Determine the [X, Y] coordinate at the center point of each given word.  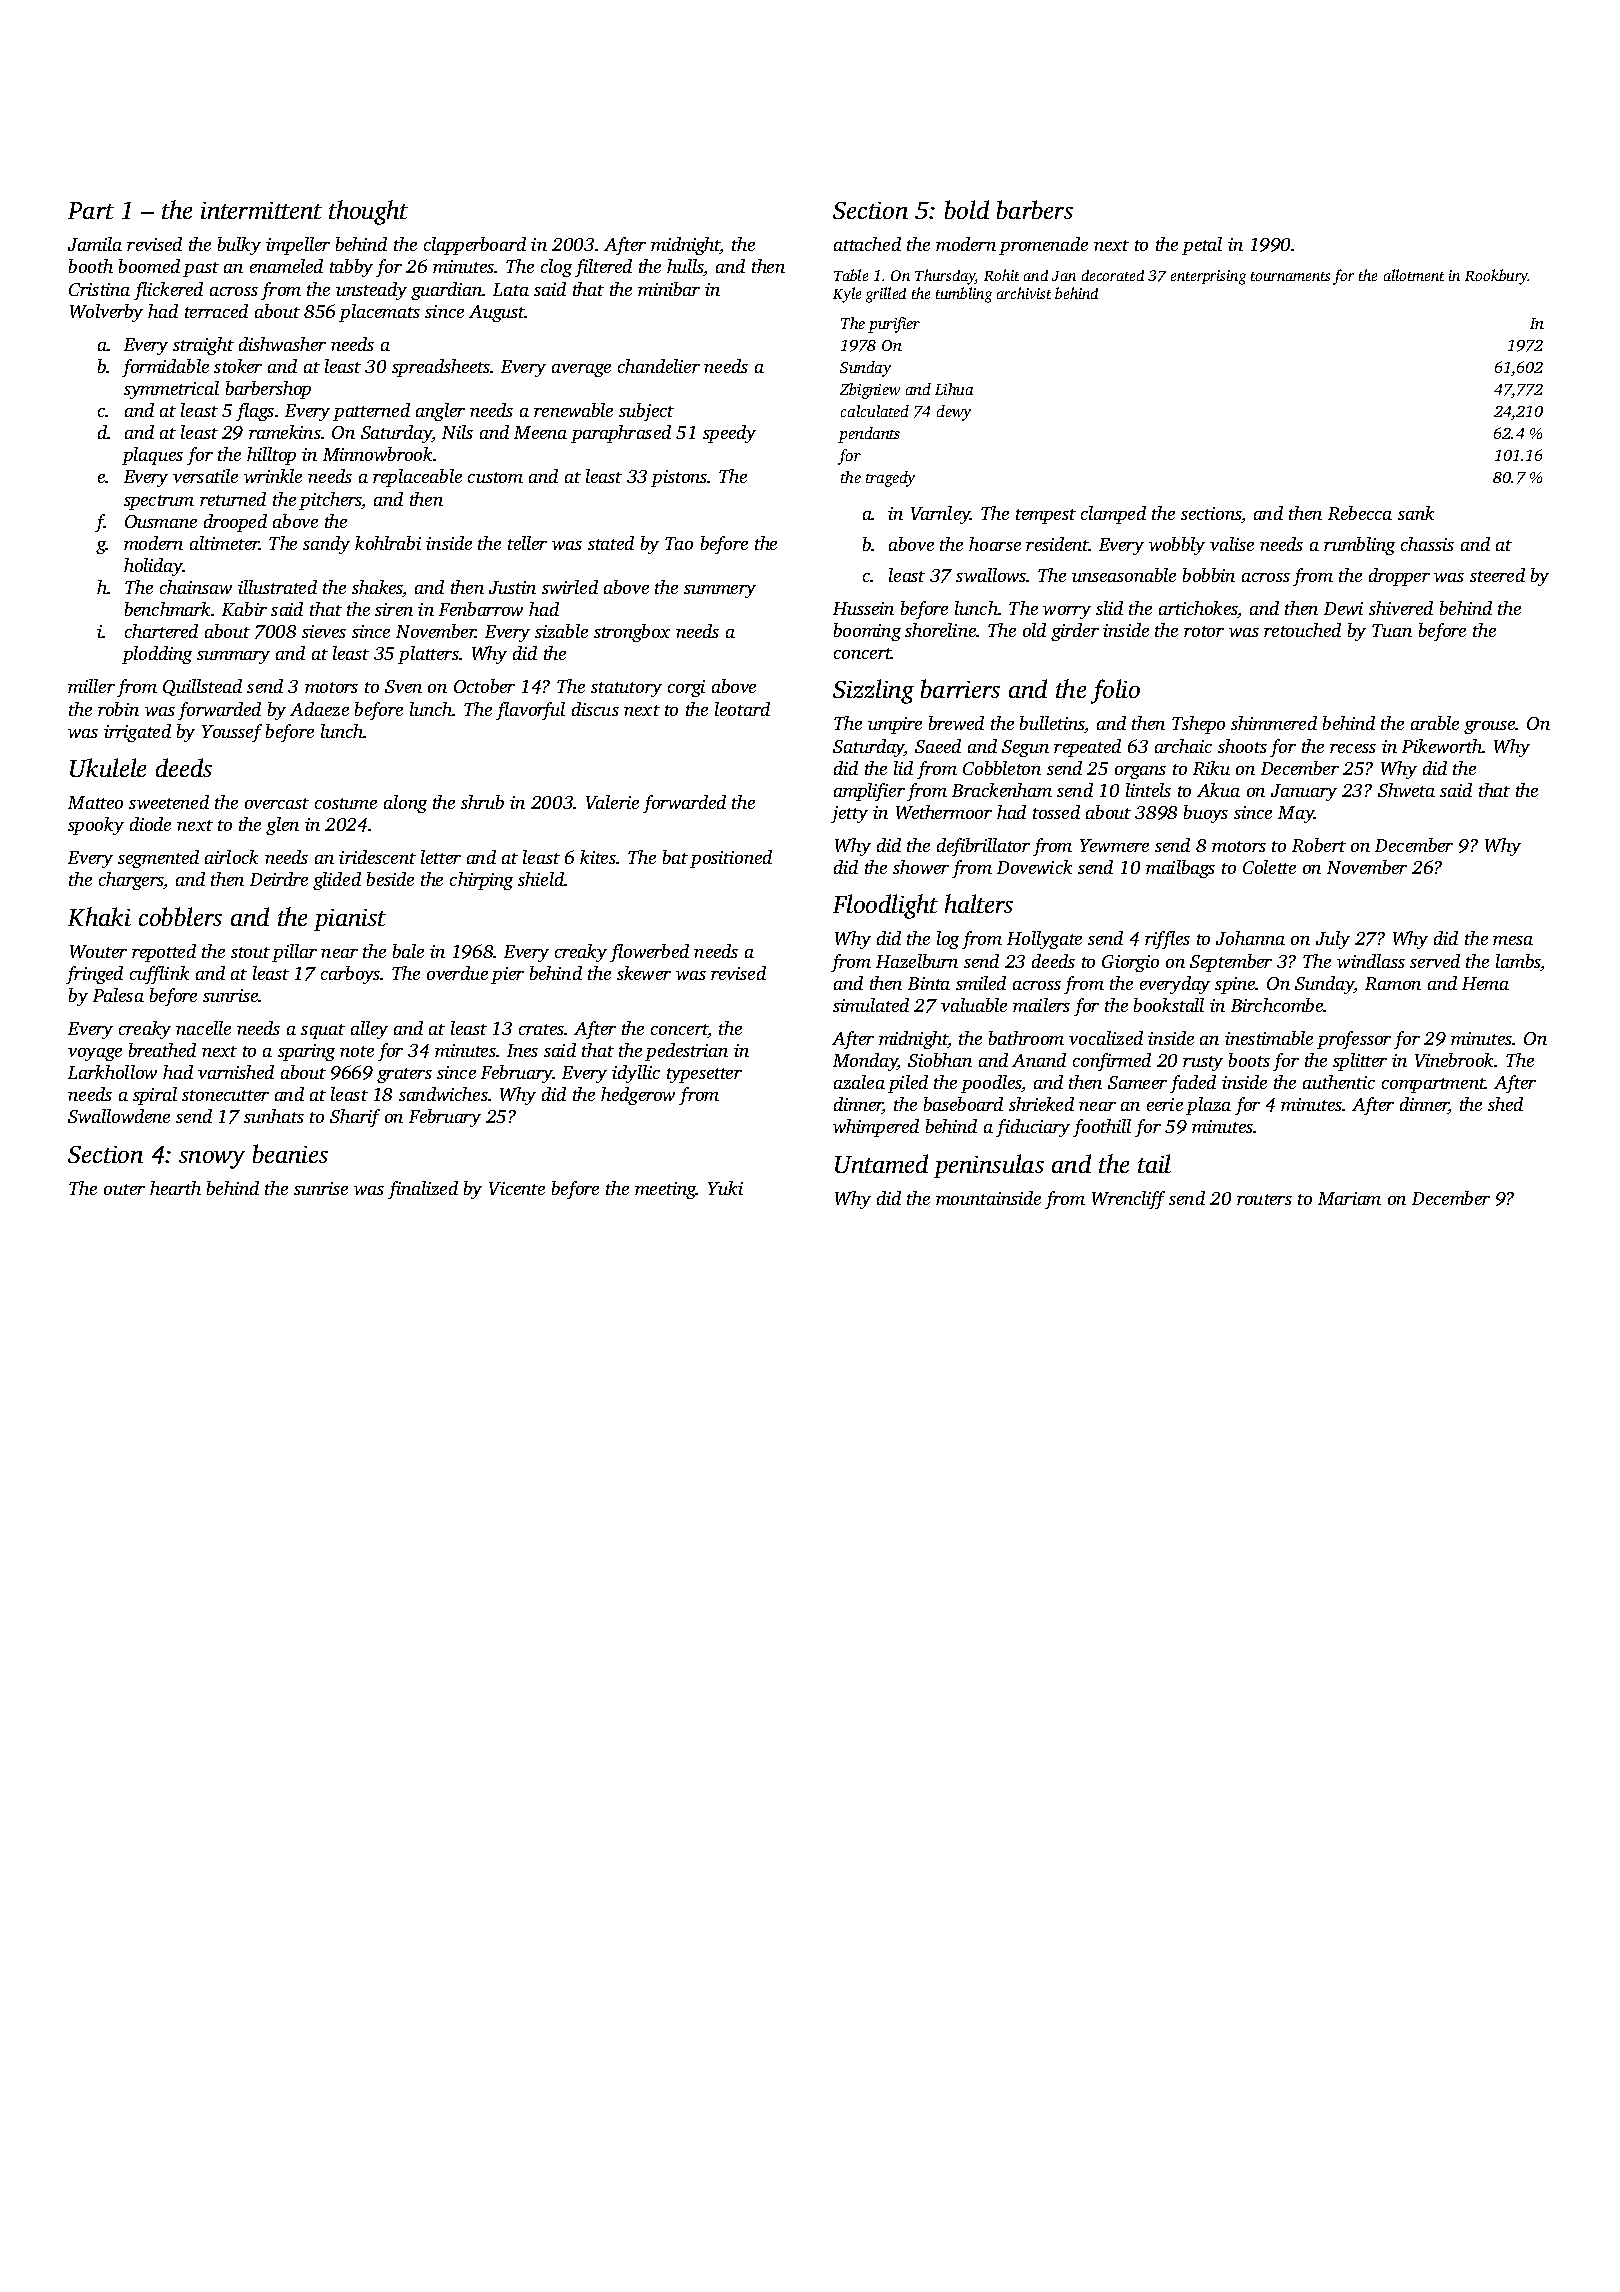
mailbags [1180, 869]
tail [1154, 1163]
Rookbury [1497, 277]
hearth [175, 1188]
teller [527, 543]
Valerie [612, 802]
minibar [669, 289]
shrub [482, 802]
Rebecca [1360, 513]
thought [368, 212]
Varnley [941, 515]
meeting [665, 1190]
